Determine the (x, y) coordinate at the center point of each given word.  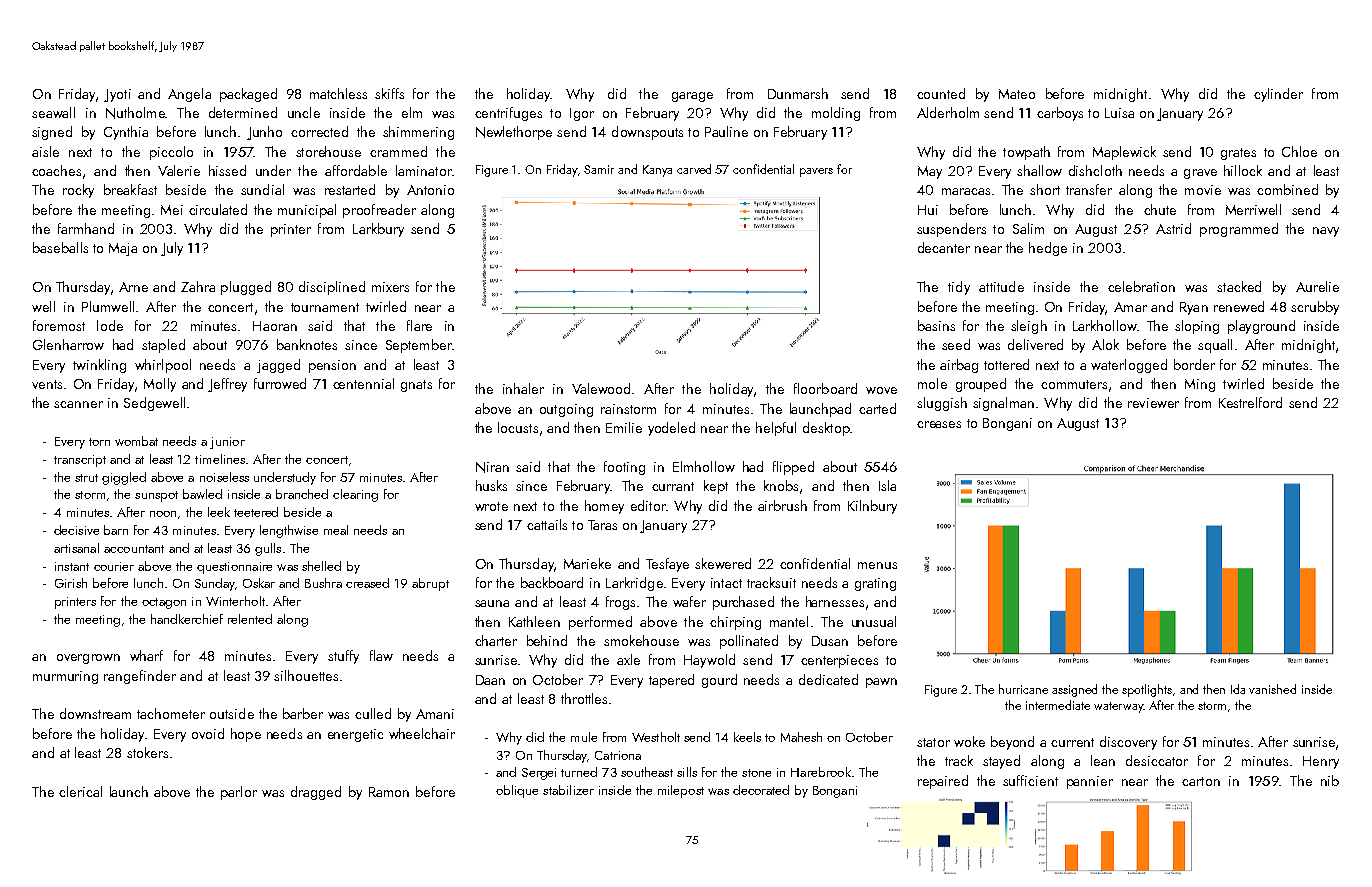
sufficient (1030, 780)
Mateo (1017, 94)
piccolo (171, 153)
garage (692, 97)
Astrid (1173, 228)
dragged (316, 793)
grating (875, 584)
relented (250, 619)
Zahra (198, 286)
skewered (723, 563)
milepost (681, 791)
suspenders (951, 230)
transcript (80, 461)
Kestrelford (1250, 402)
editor (648, 505)
